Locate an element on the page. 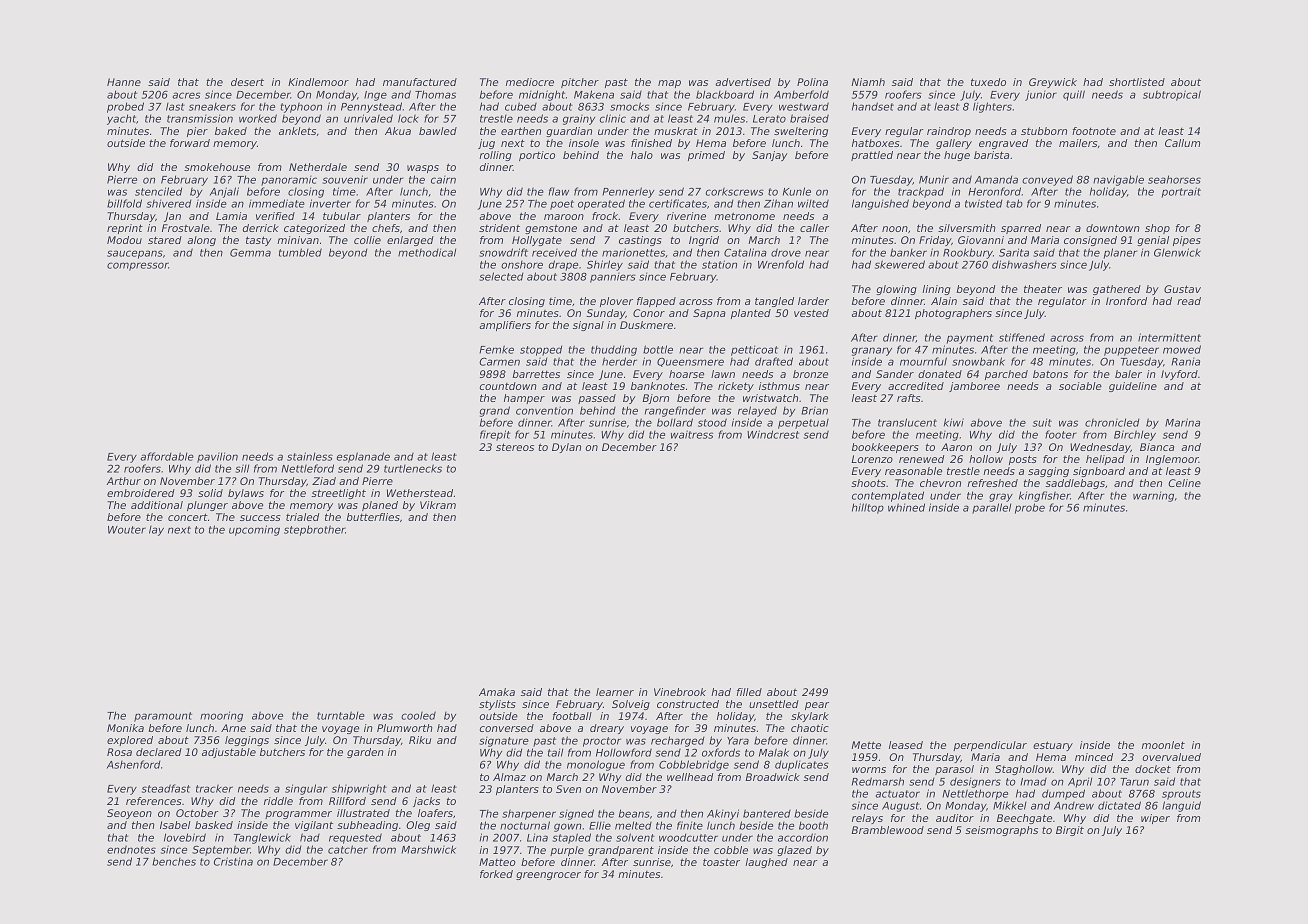 Image resolution: width=1308 pixels, height=924 pixels. leggings is located at coordinates (247, 741).
